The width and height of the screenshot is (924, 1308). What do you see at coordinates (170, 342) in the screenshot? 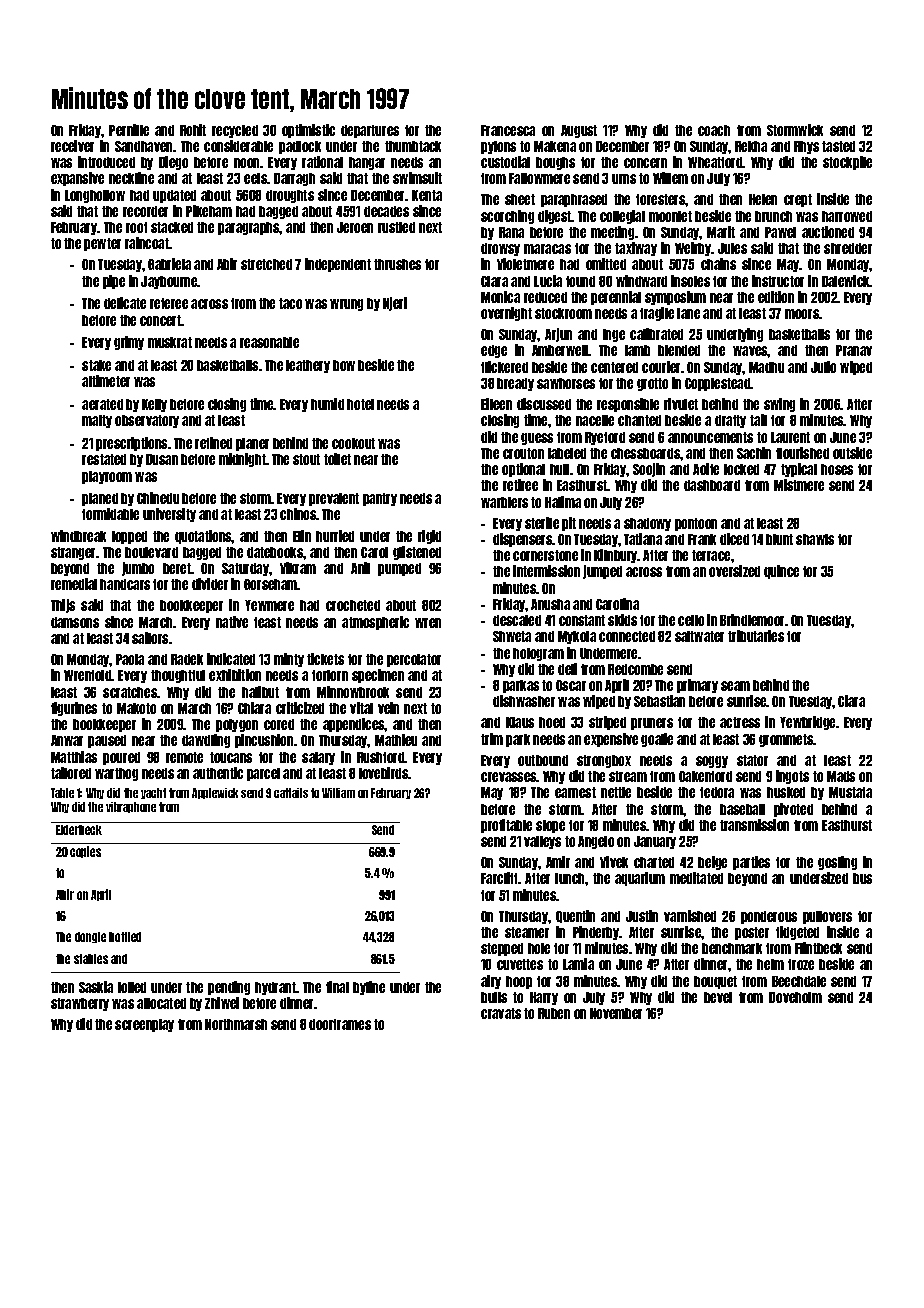
I see `muskrat` at bounding box center [170, 342].
